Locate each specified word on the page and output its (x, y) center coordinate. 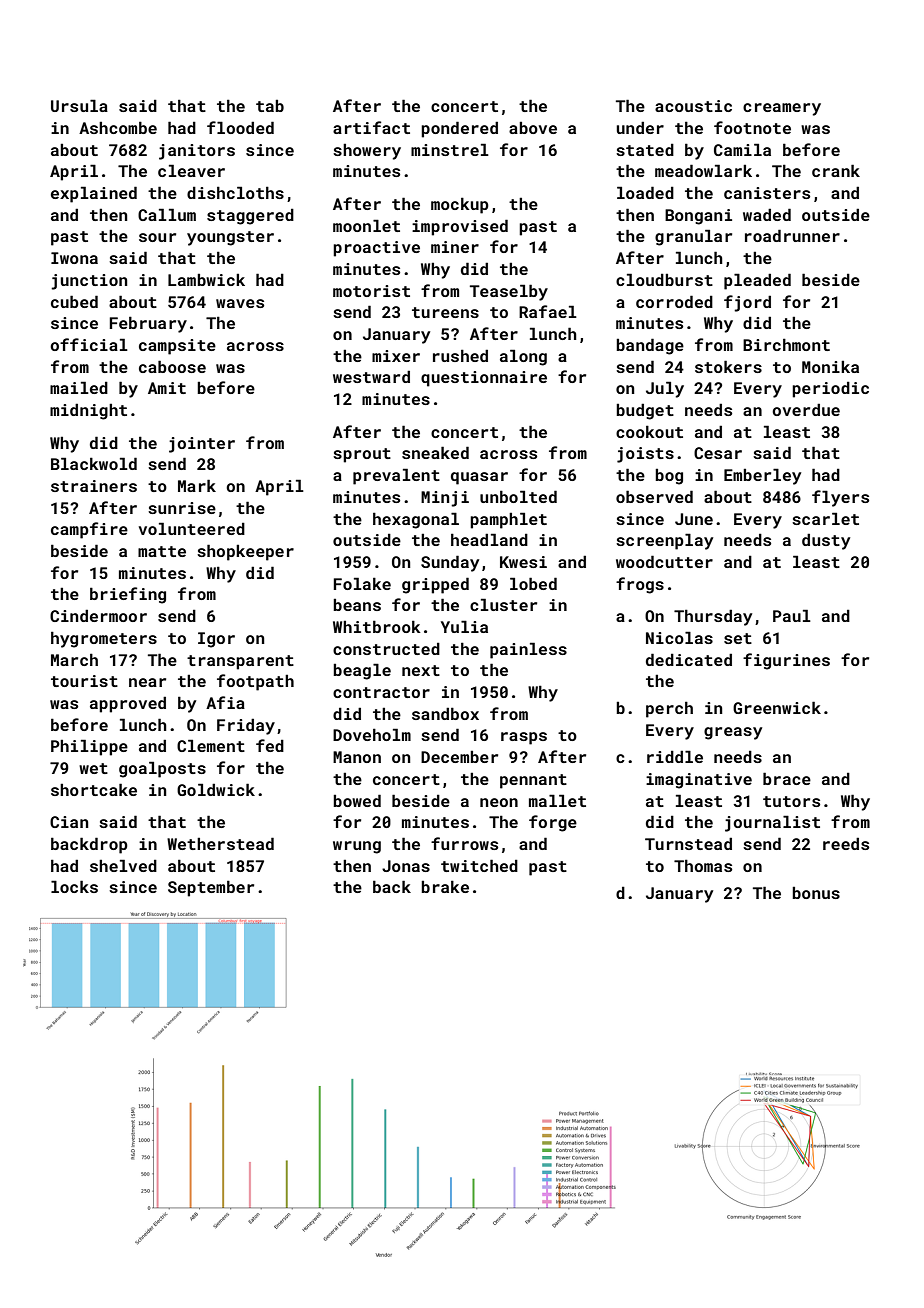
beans (357, 605)
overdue (806, 409)
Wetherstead (220, 843)
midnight (88, 411)
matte (162, 551)
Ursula (79, 105)
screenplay (664, 541)
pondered (459, 129)
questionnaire (484, 379)
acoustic (693, 106)
